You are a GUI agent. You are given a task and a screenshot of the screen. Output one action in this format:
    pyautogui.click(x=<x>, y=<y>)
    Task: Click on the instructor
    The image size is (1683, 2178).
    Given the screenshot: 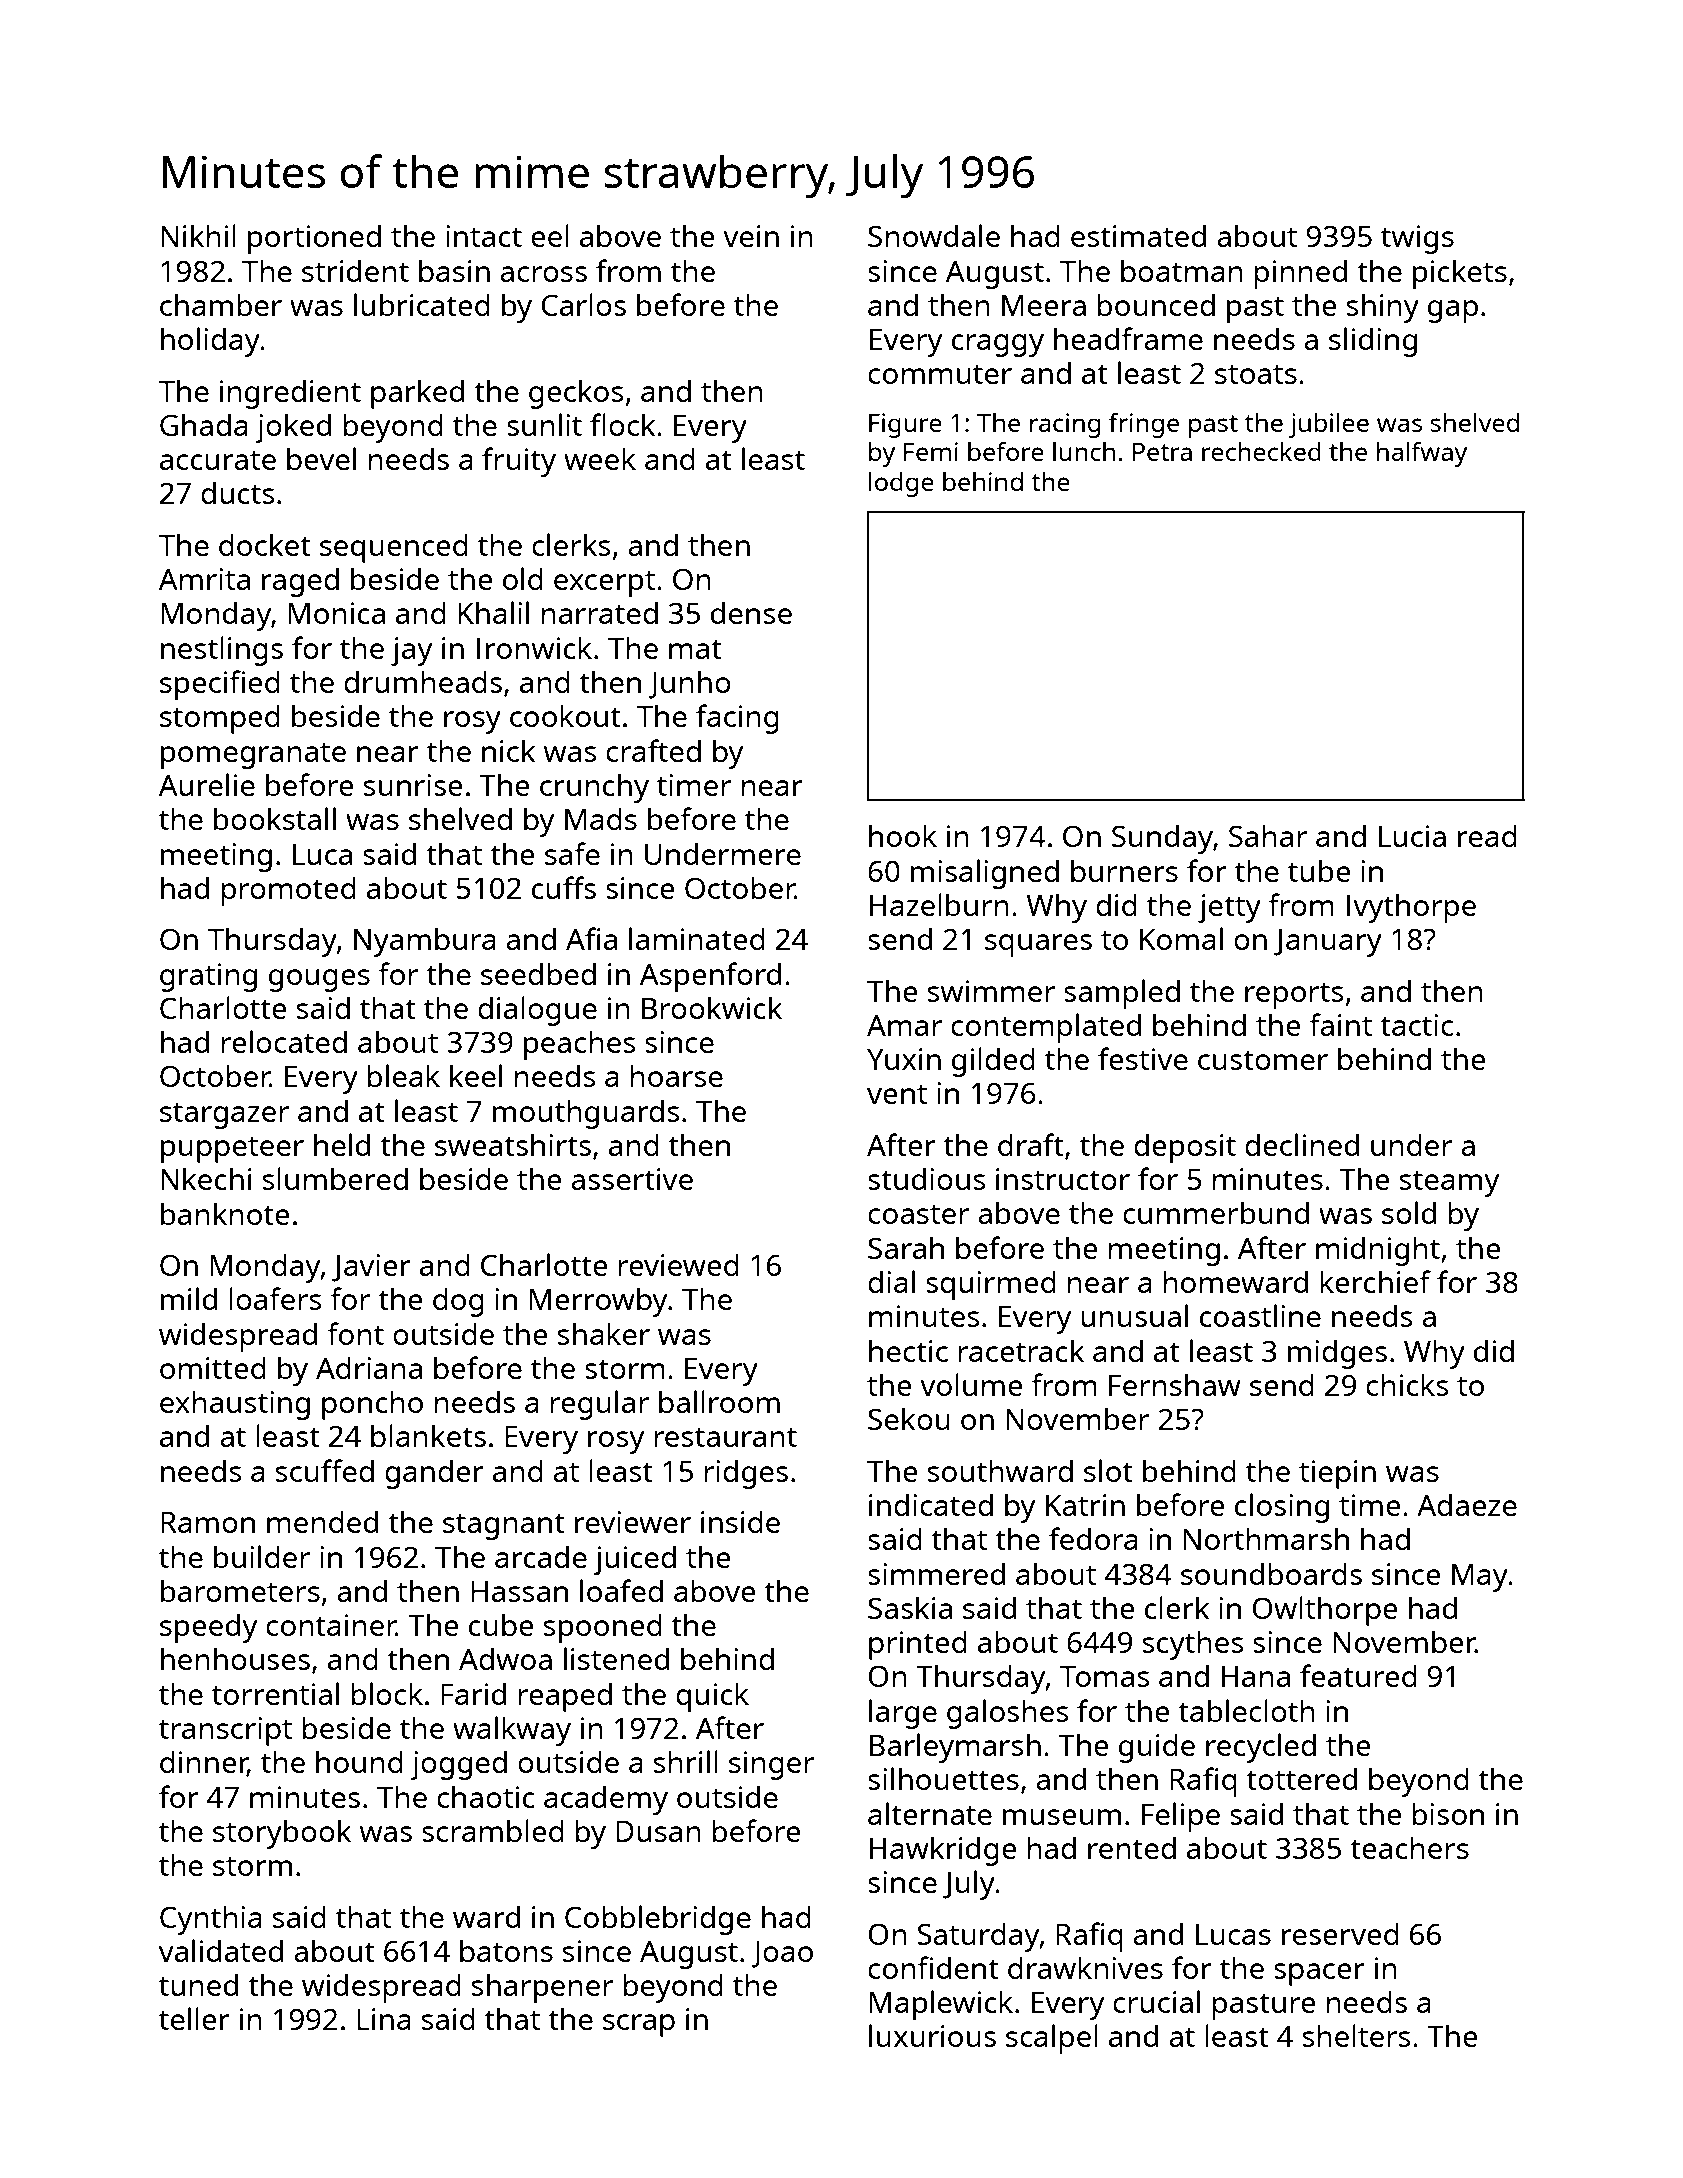 What is the action you would take?
    pyautogui.click(x=1063, y=1179)
